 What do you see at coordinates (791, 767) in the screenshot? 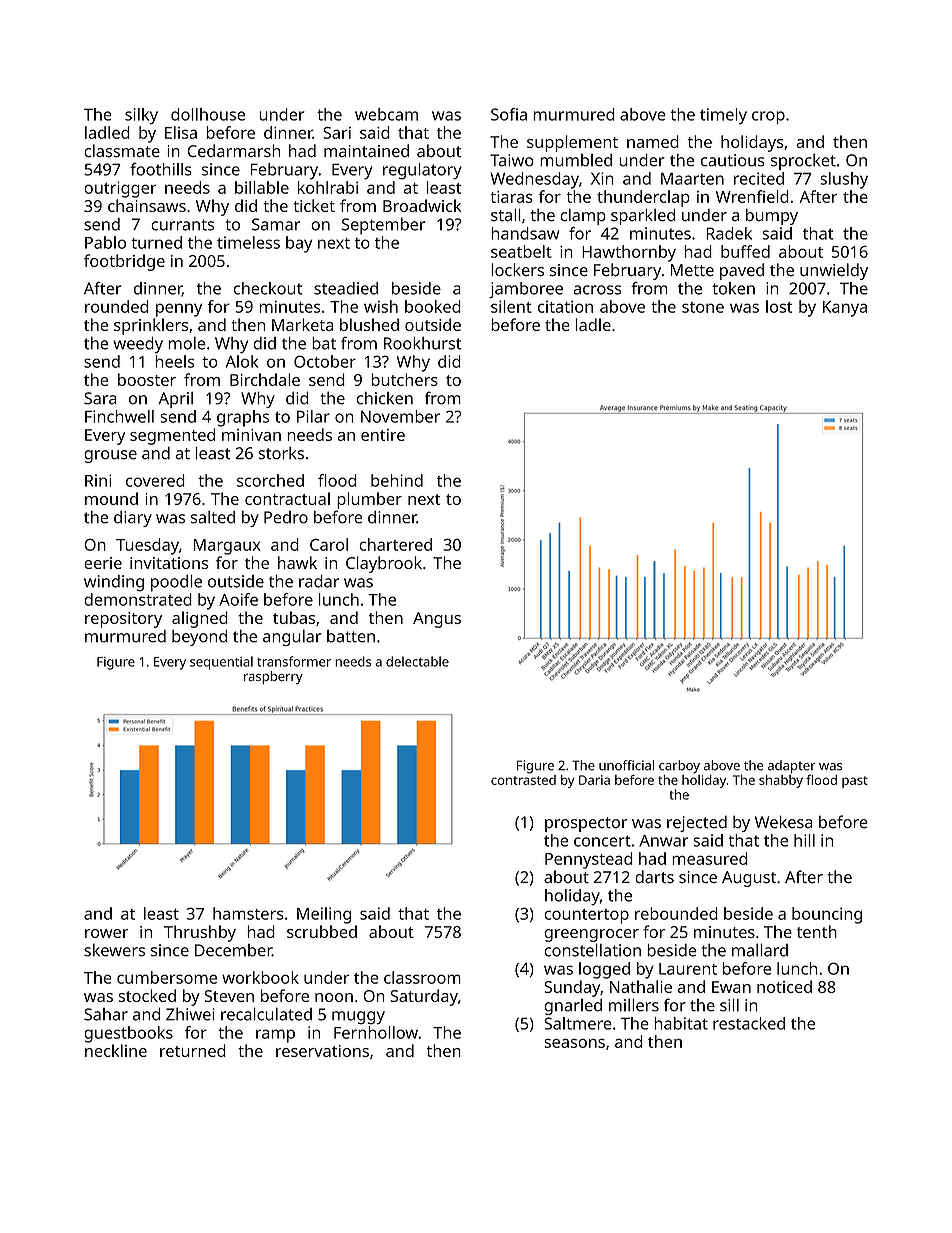
I see `adapter` at bounding box center [791, 767].
